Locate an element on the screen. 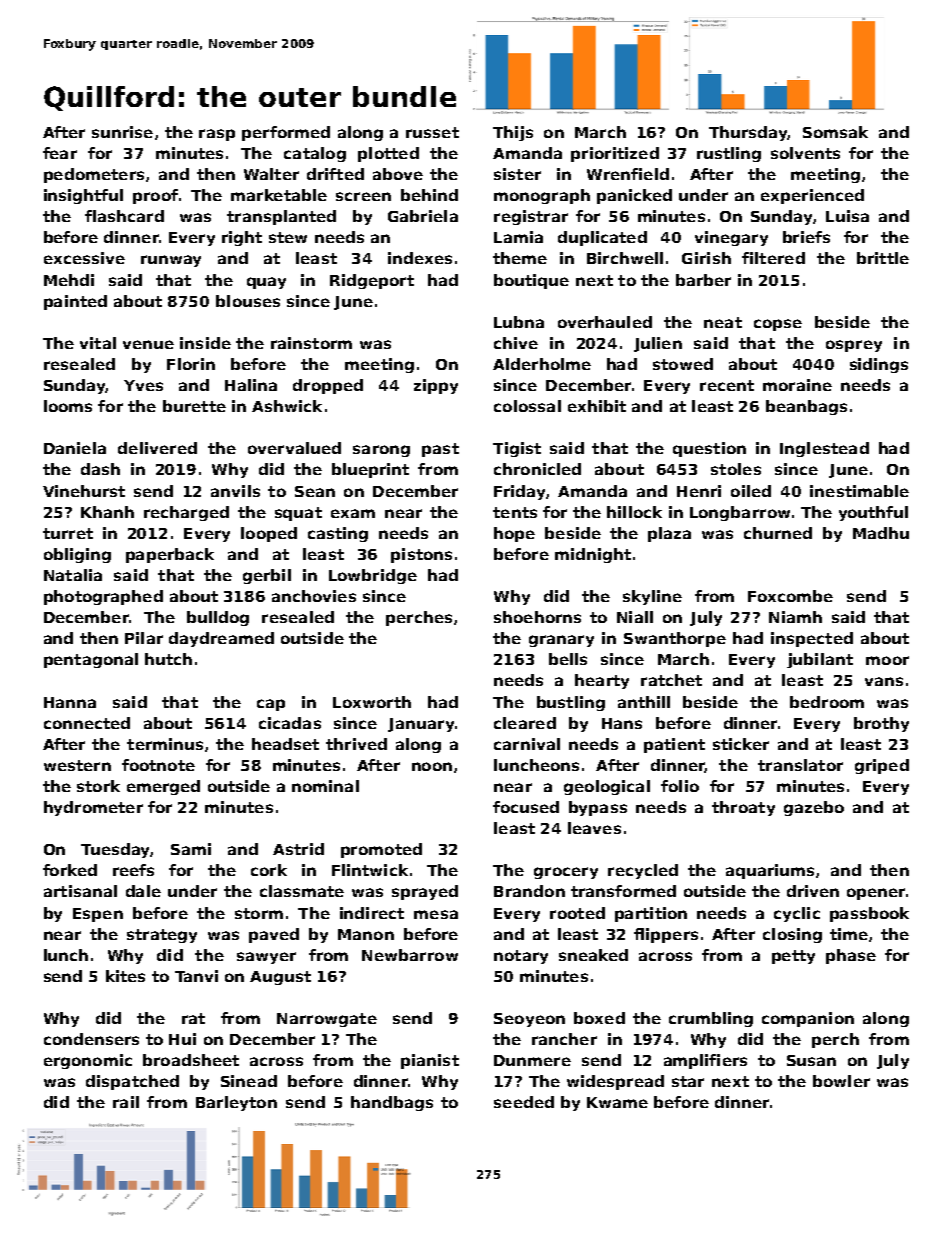  Hui is located at coordinates (182, 1039).
